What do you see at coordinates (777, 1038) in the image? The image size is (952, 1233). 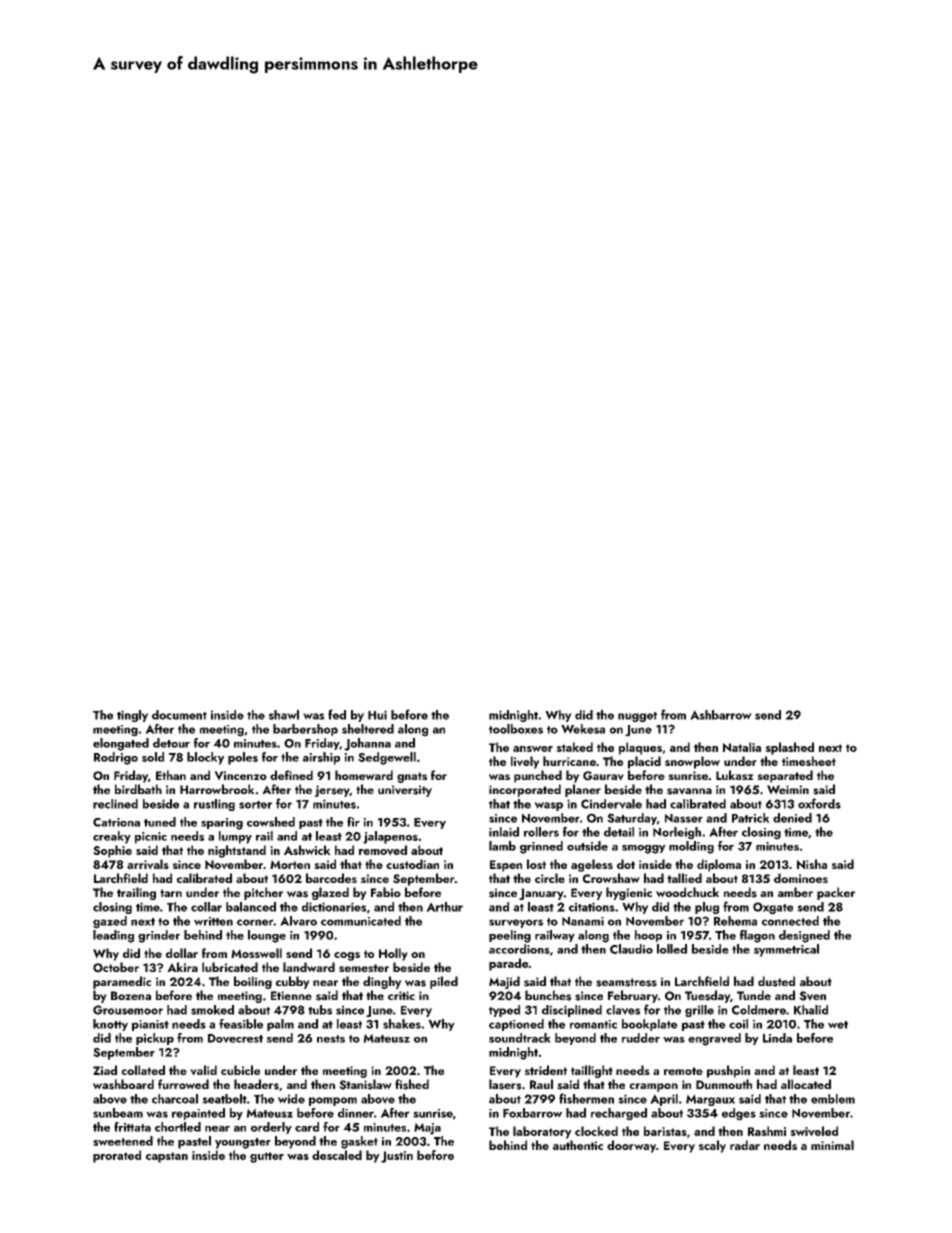 I see `Linda` at bounding box center [777, 1038].
